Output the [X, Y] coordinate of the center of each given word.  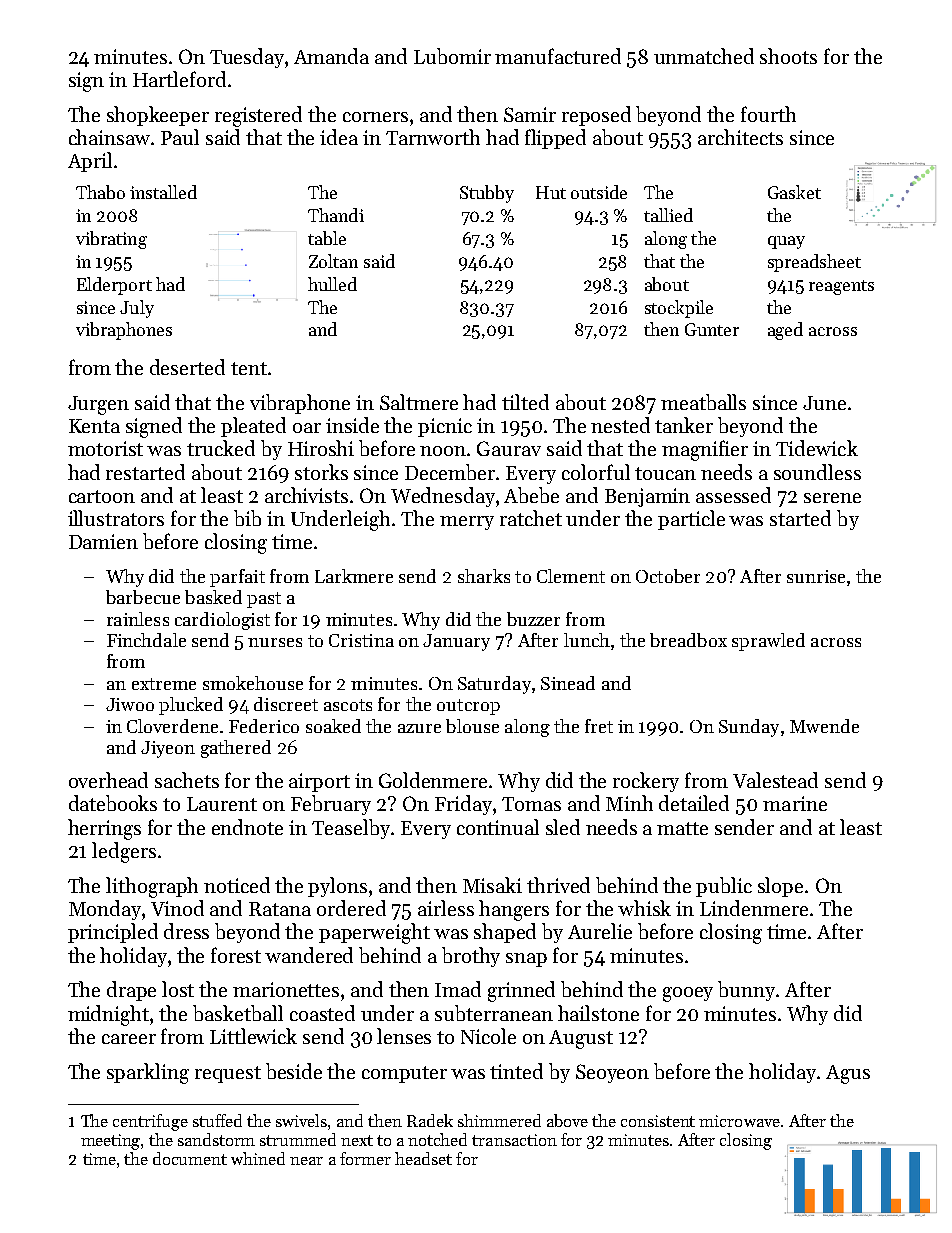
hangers [514, 910]
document [190, 1158]
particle [691, 520]
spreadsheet [814, 263]
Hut [551, 192]
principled [113, 933]
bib [247, 518]
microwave [739, 1121]
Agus [848, 1074]
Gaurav [509, 448]
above [567, 1120]
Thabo [100, 192]
